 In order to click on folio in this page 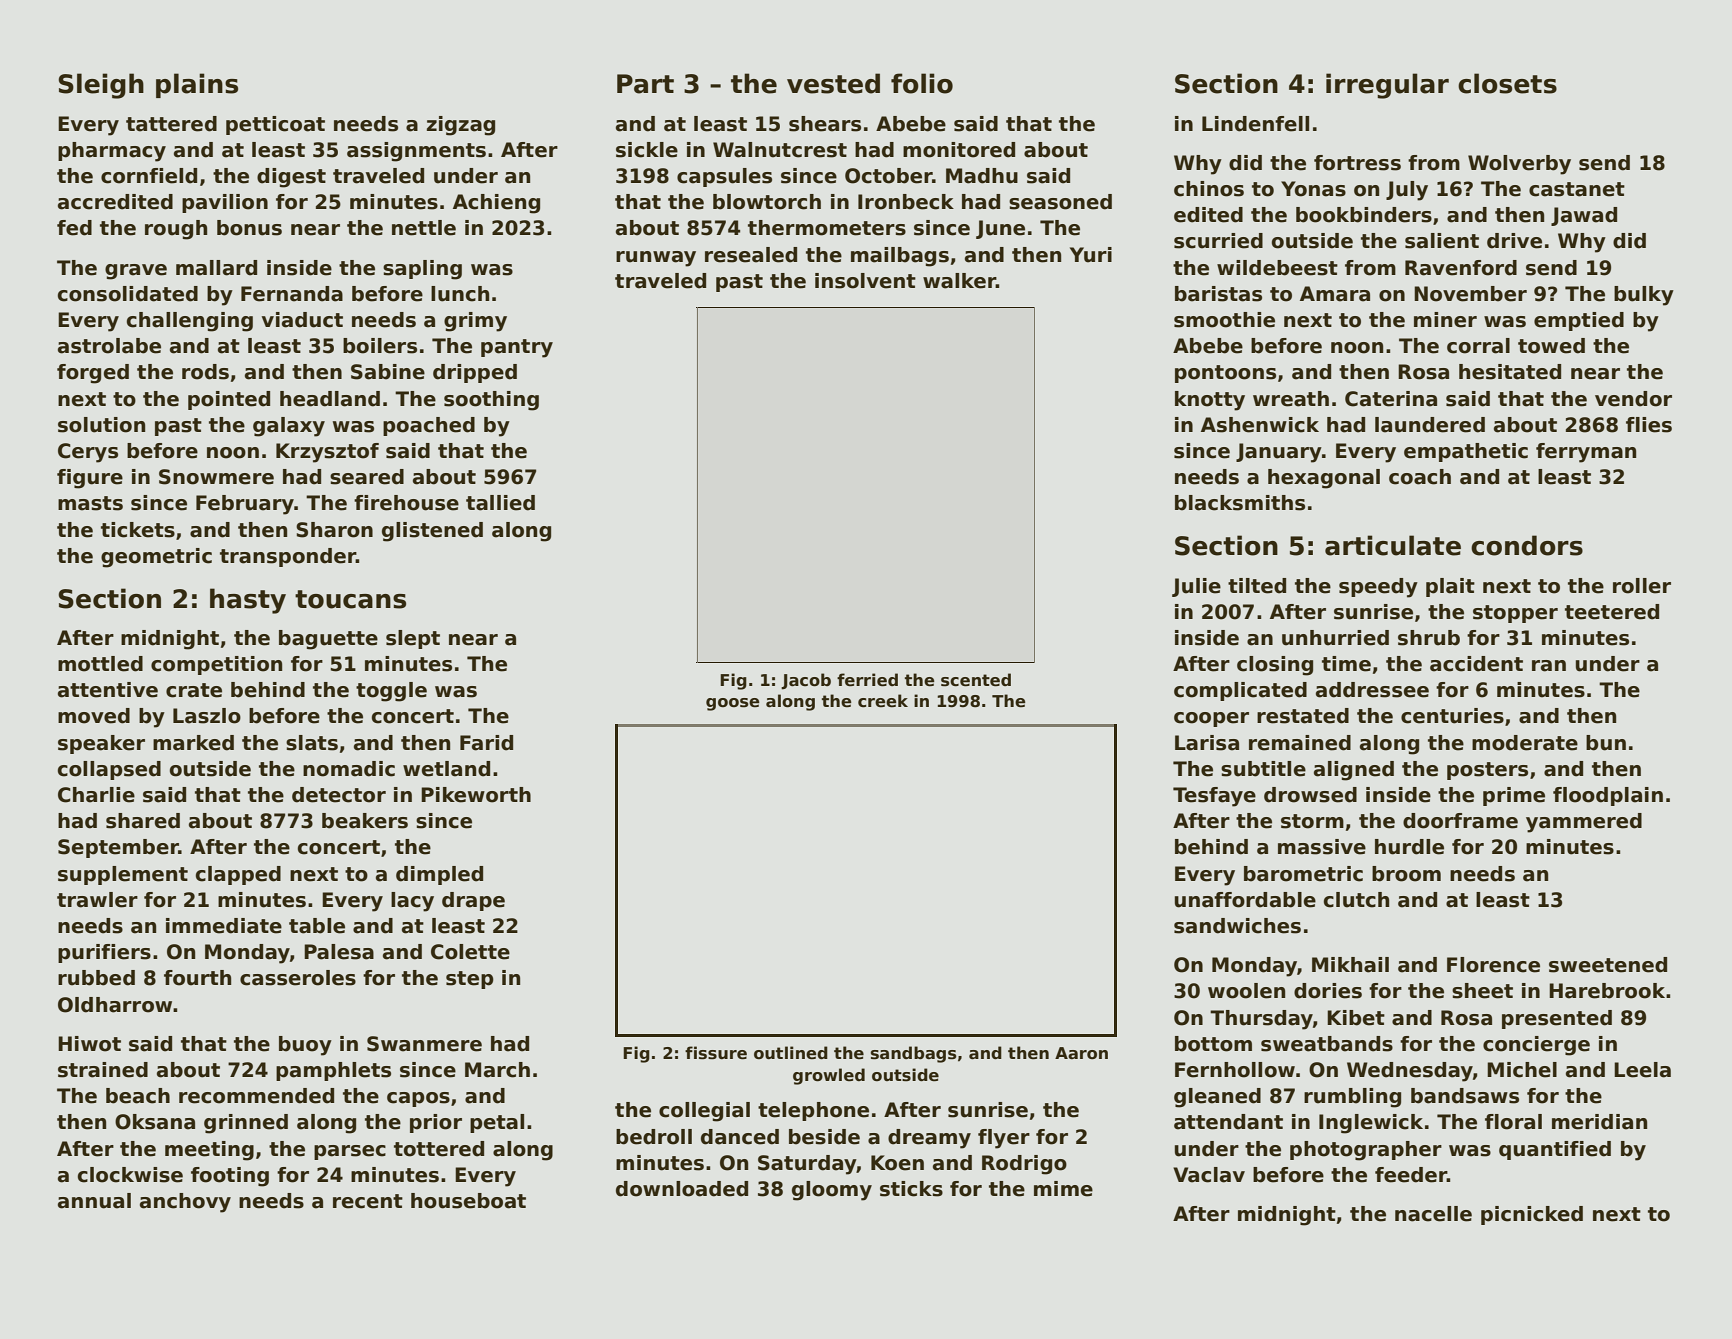, I will do `click(922, 83)`.
